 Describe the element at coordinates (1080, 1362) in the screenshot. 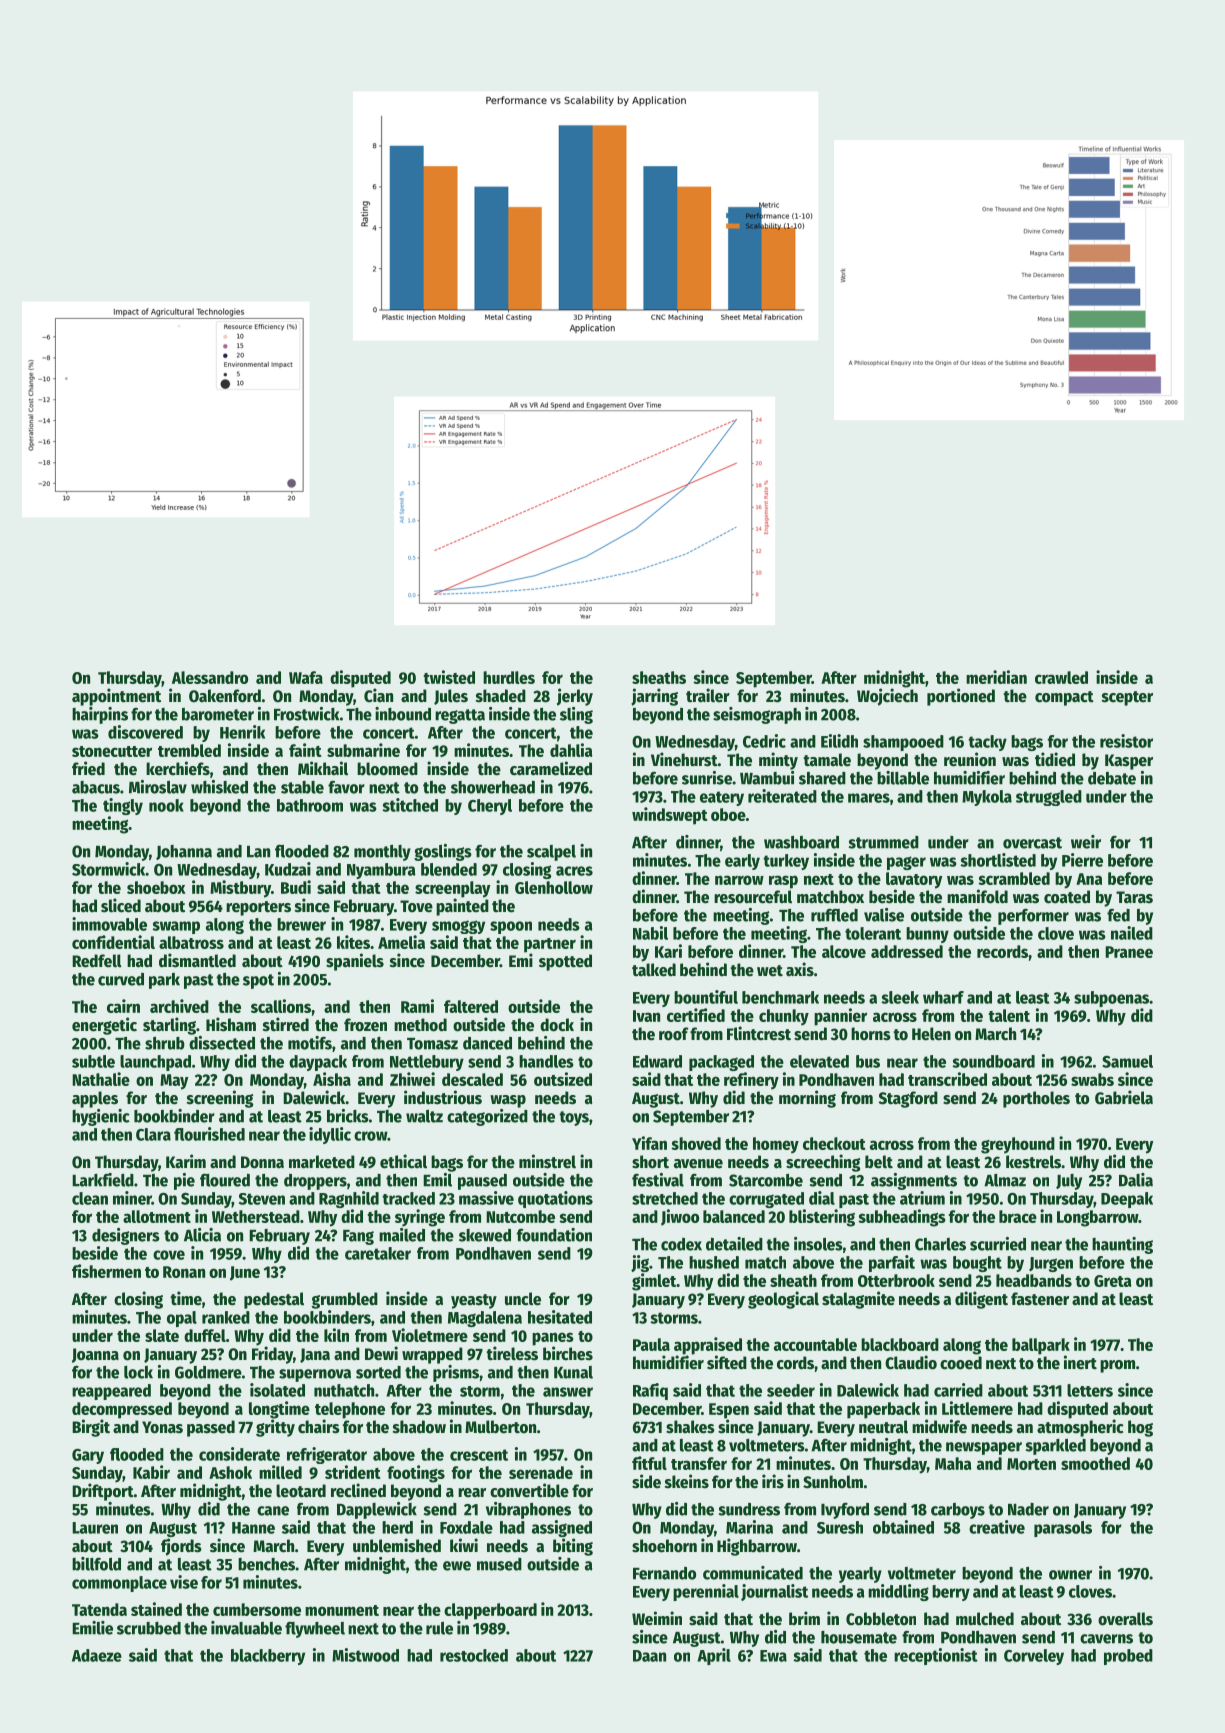

I see `inert` at that location.
